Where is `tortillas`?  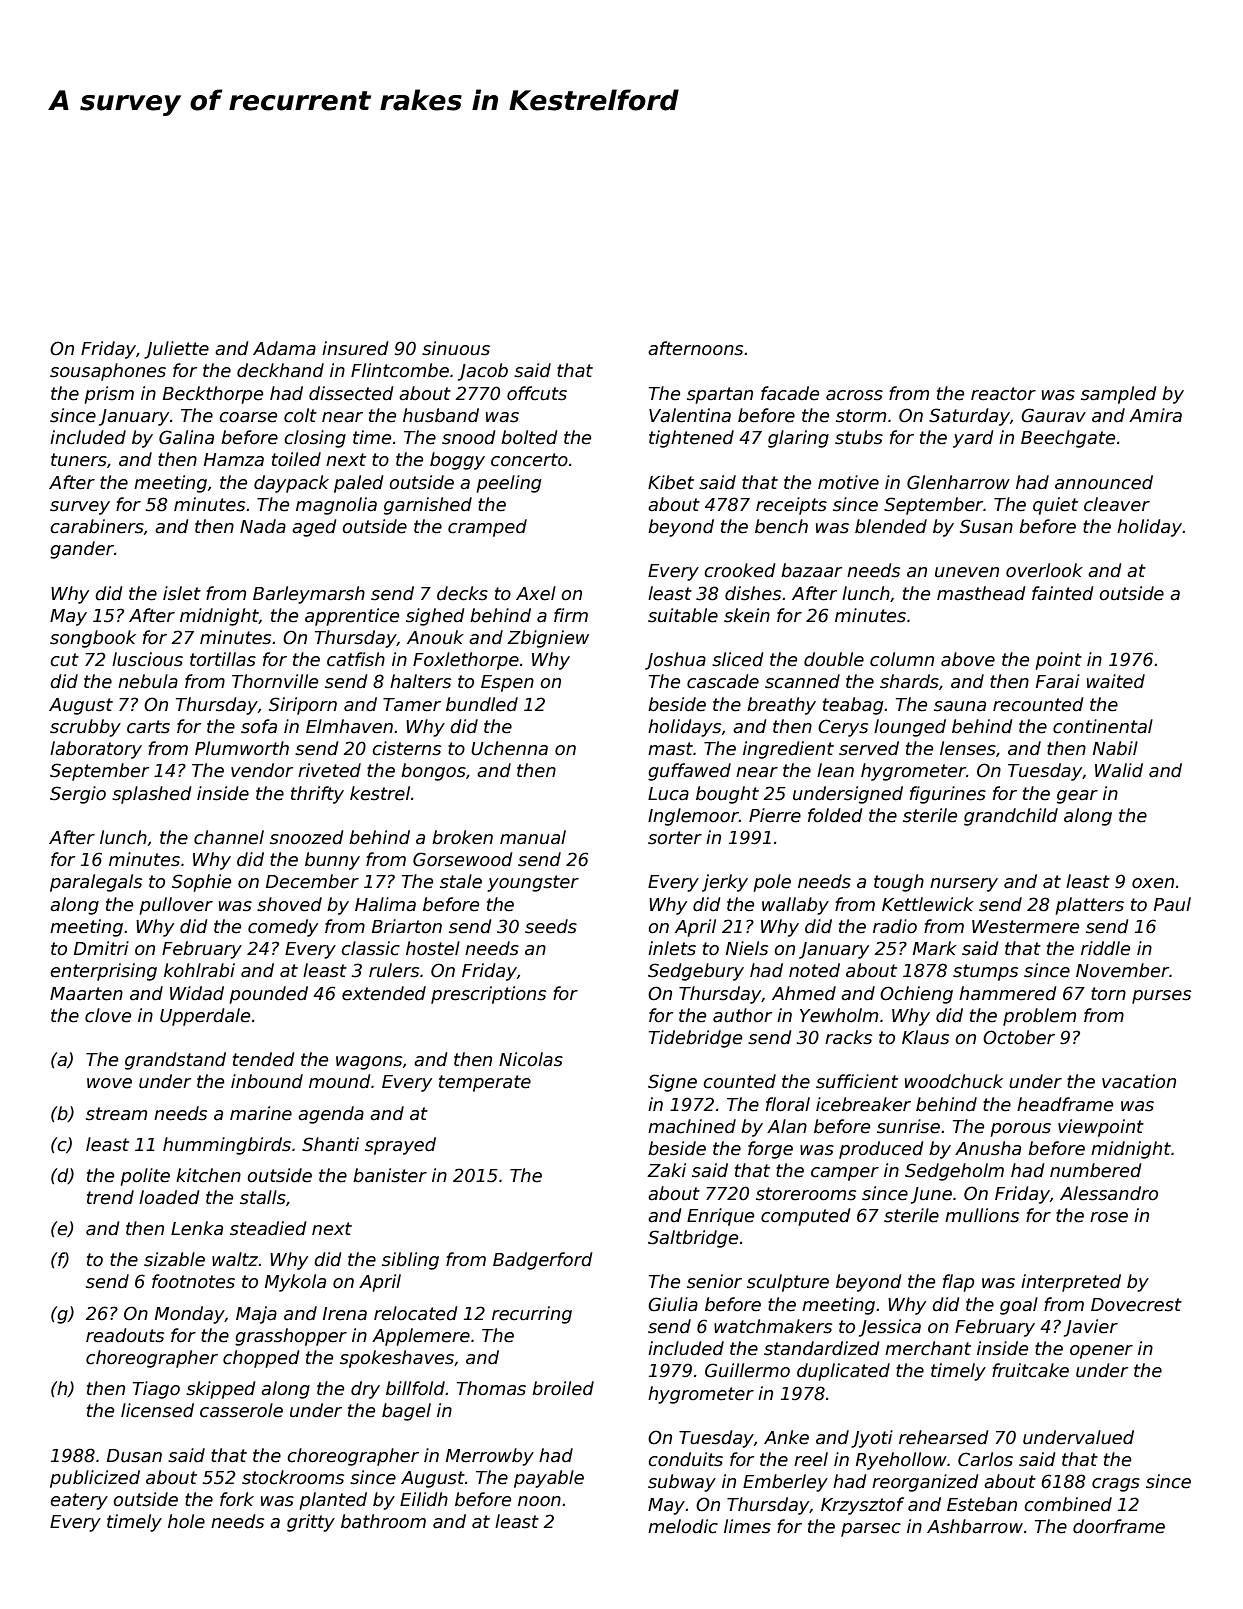
tortillas is located at coordinates (223, 659).
